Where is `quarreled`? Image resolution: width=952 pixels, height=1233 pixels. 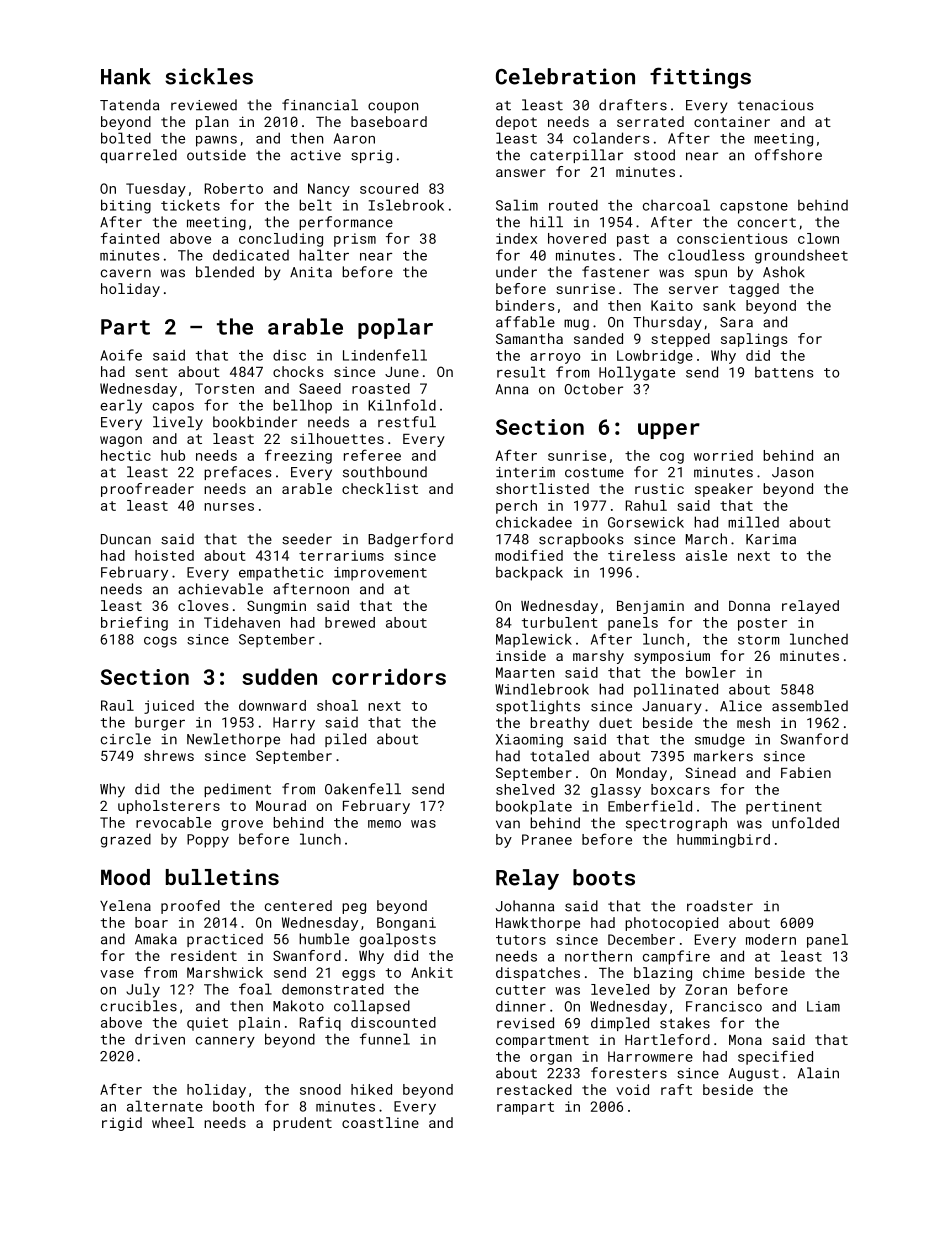
quarreled is located at coordinates (139, 156).
